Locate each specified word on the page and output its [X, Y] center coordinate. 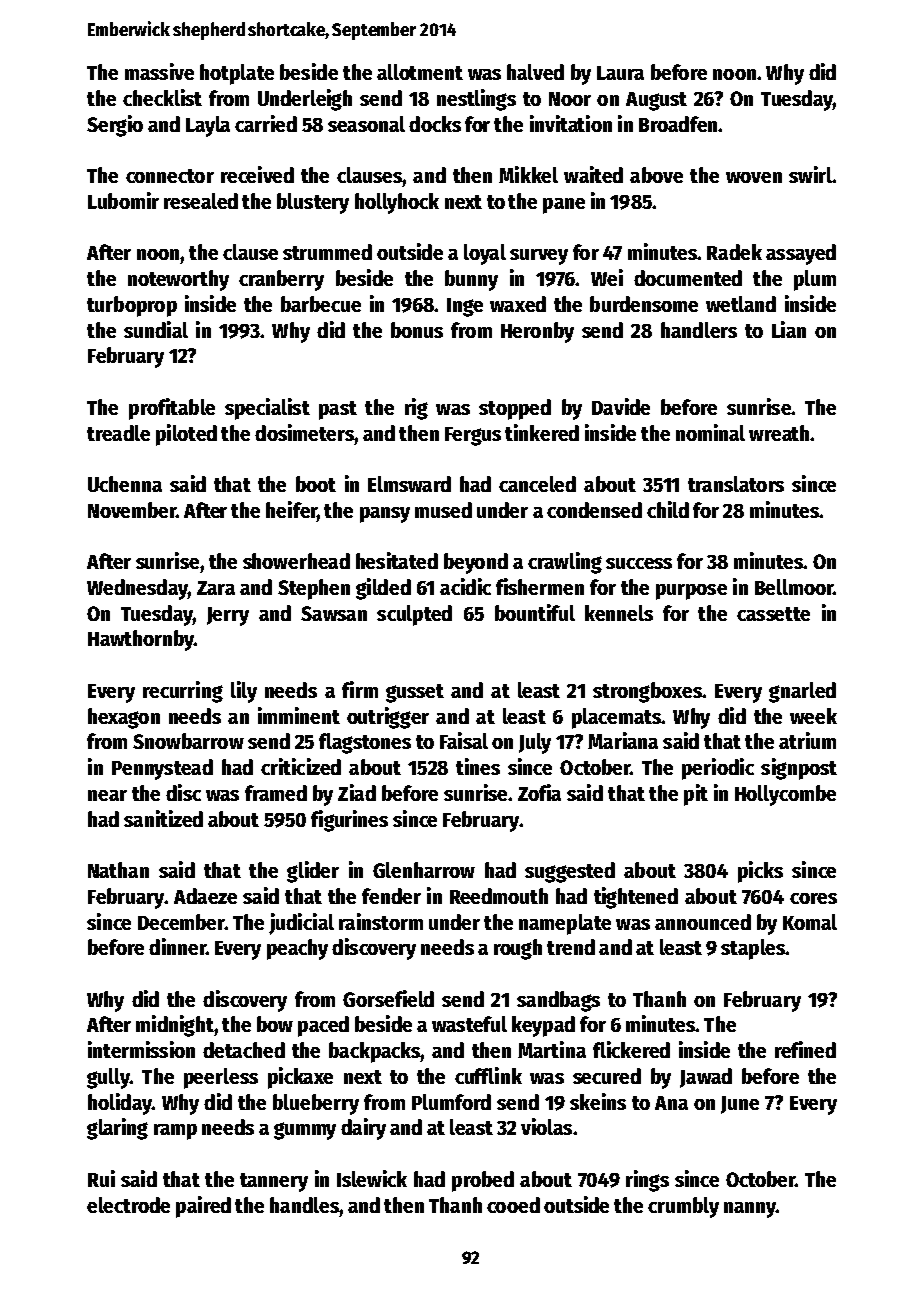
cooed [513, 1205]
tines [478, 766]
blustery [313, 203]
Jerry [228, 616]
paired [203, 1207]
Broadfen [678, 124]
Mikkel [528, 174]
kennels [619, 613]
